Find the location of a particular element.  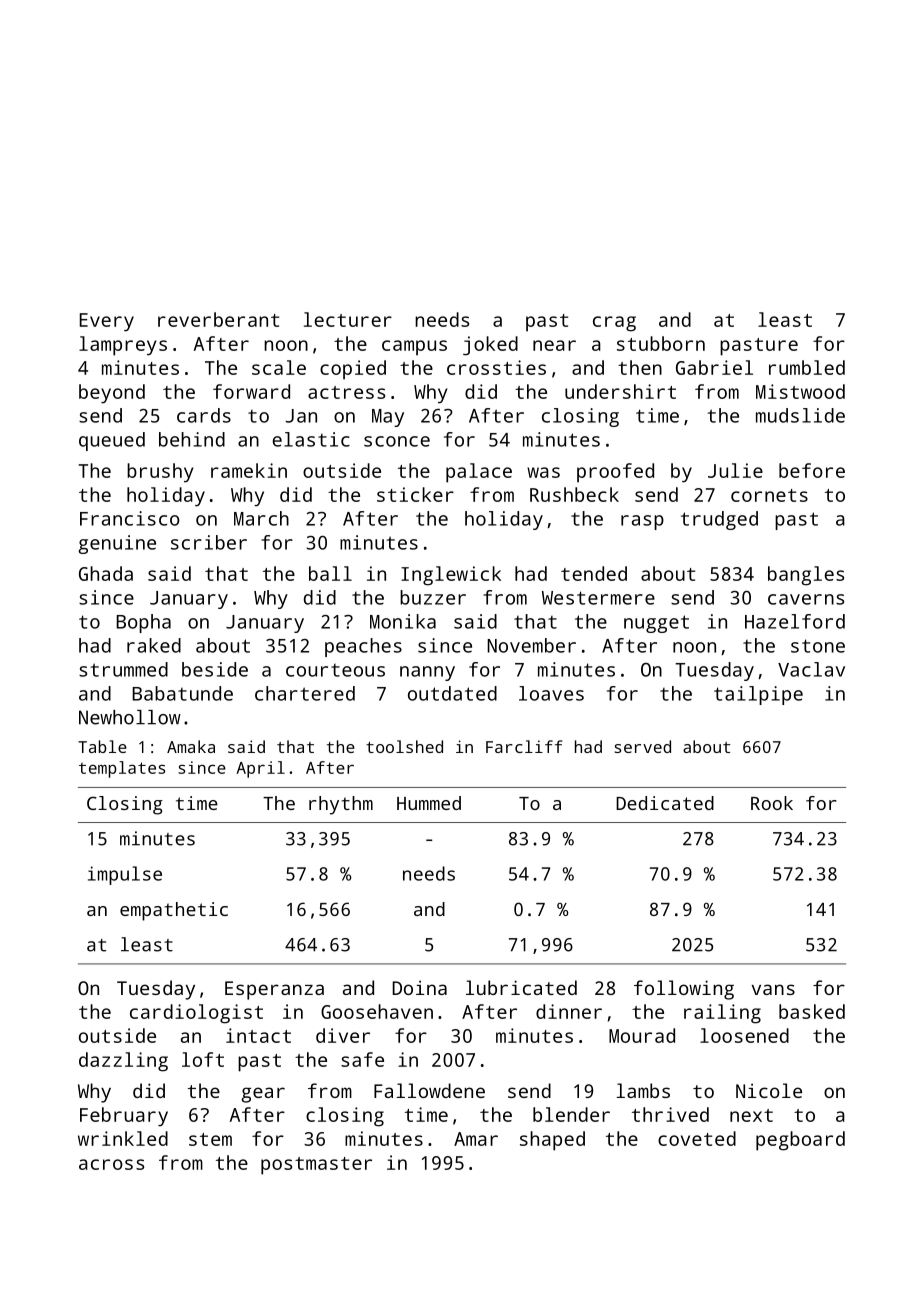

Doina is located at coordinates (419, 987).
